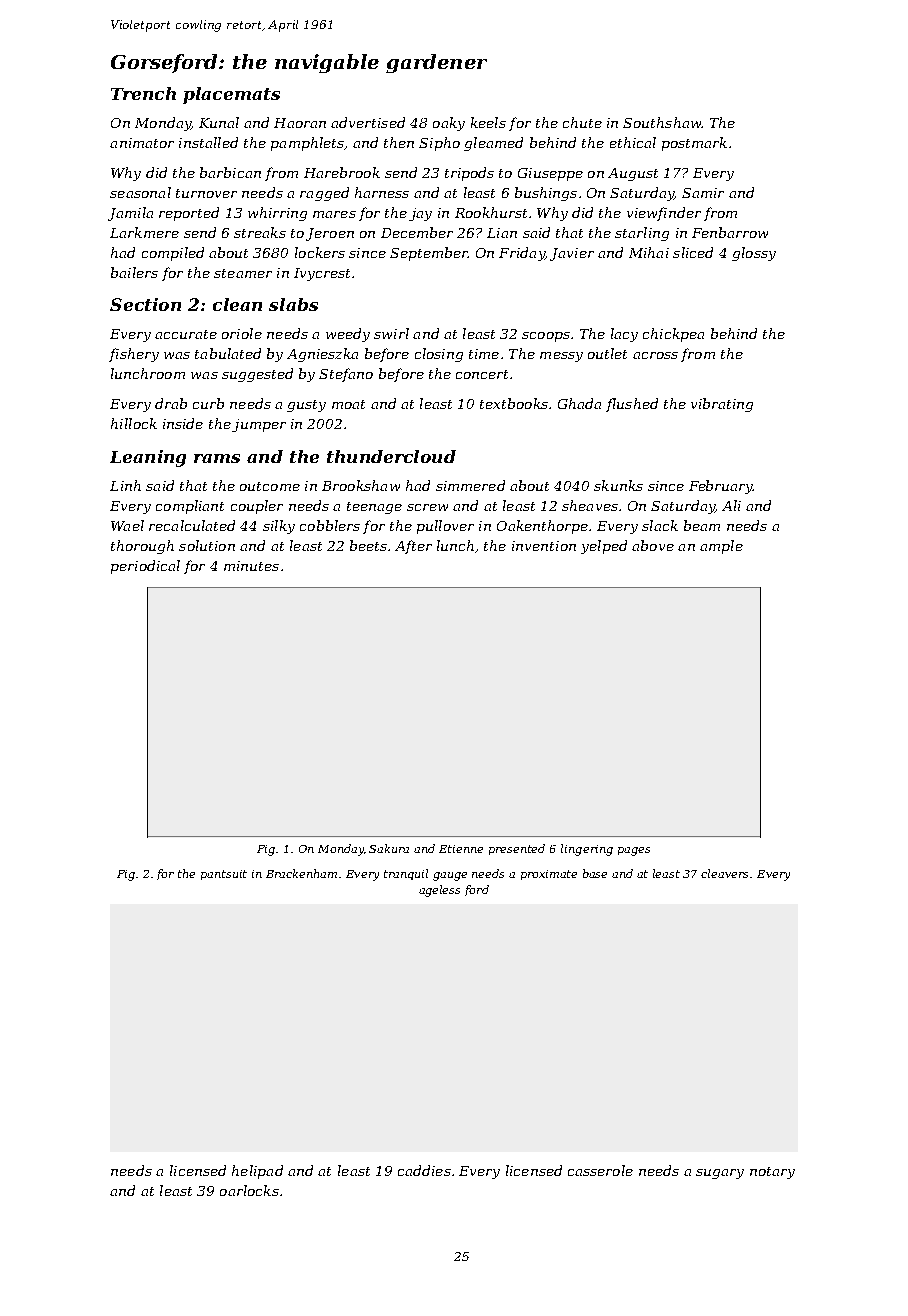 Image resolution: width=908 pixels, height=1316 pixels. What do you see at coordinates (207, 545) in the document?
I see `solution` at bounding box center [207, 545].
